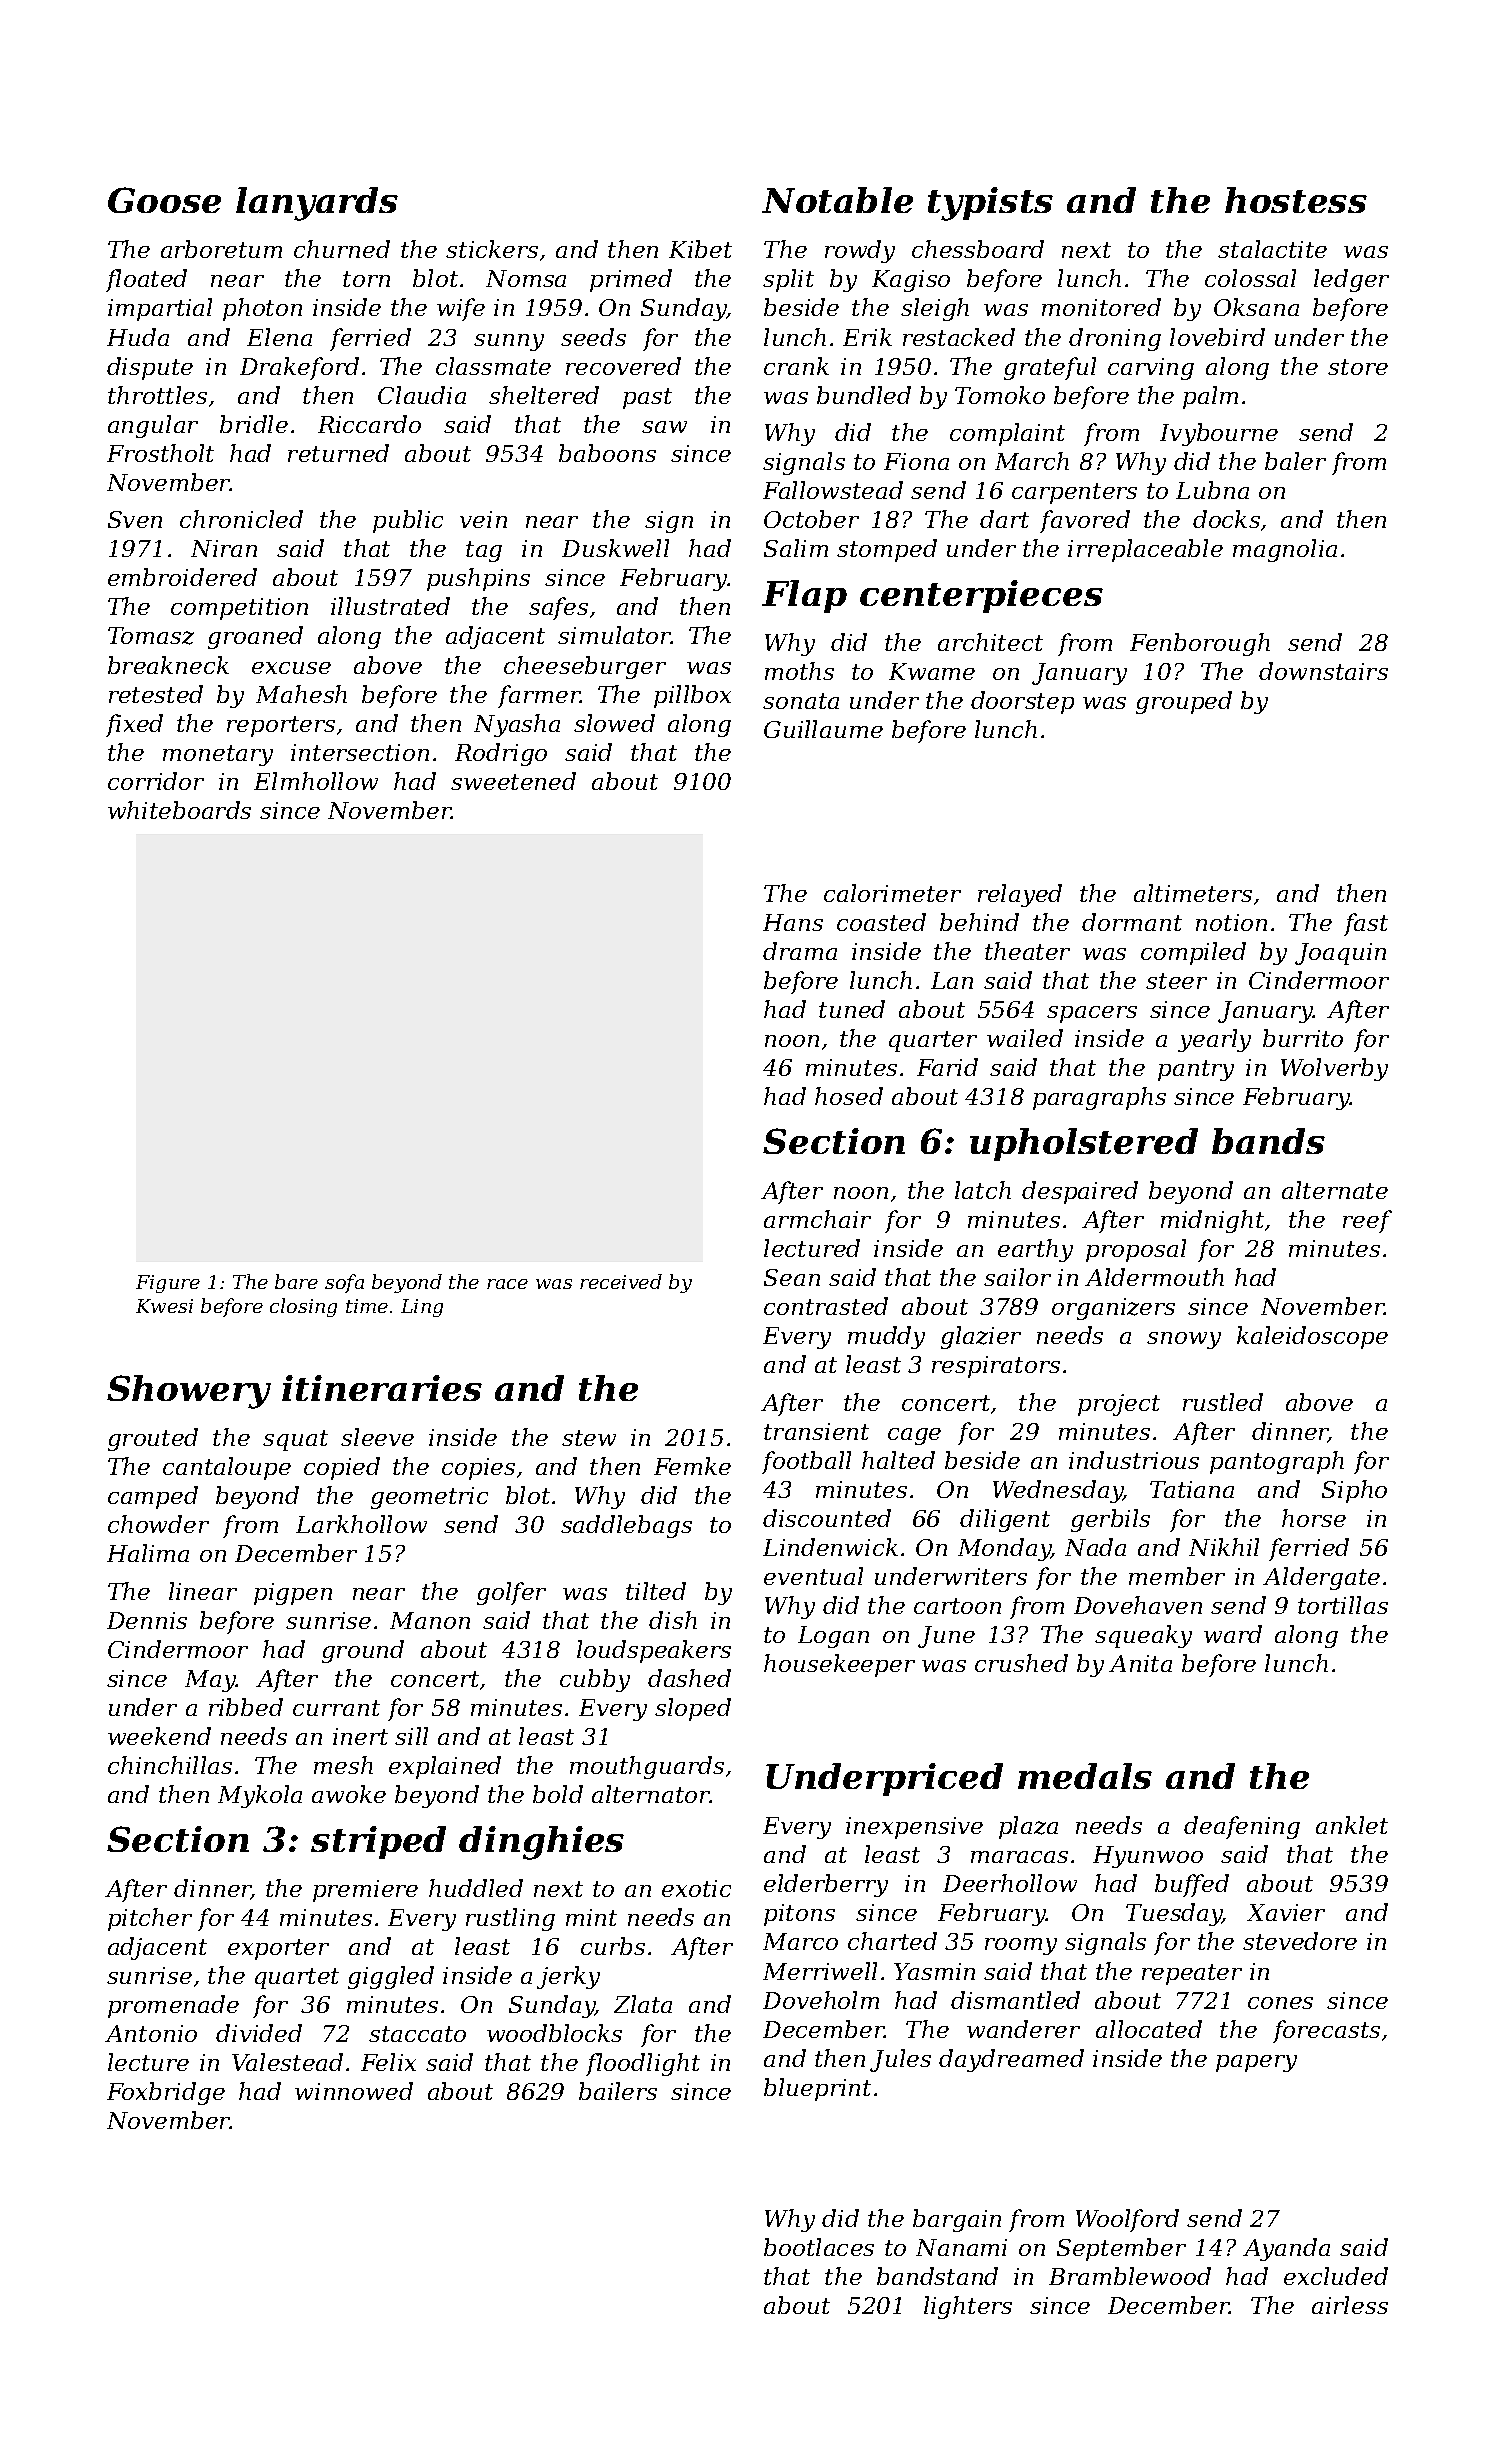 The image size is (1496, 2464). What do you see at coordinates (647, 1767) in the screenshot?
I see `mouthguards` at bounding box center [647, 1767].
